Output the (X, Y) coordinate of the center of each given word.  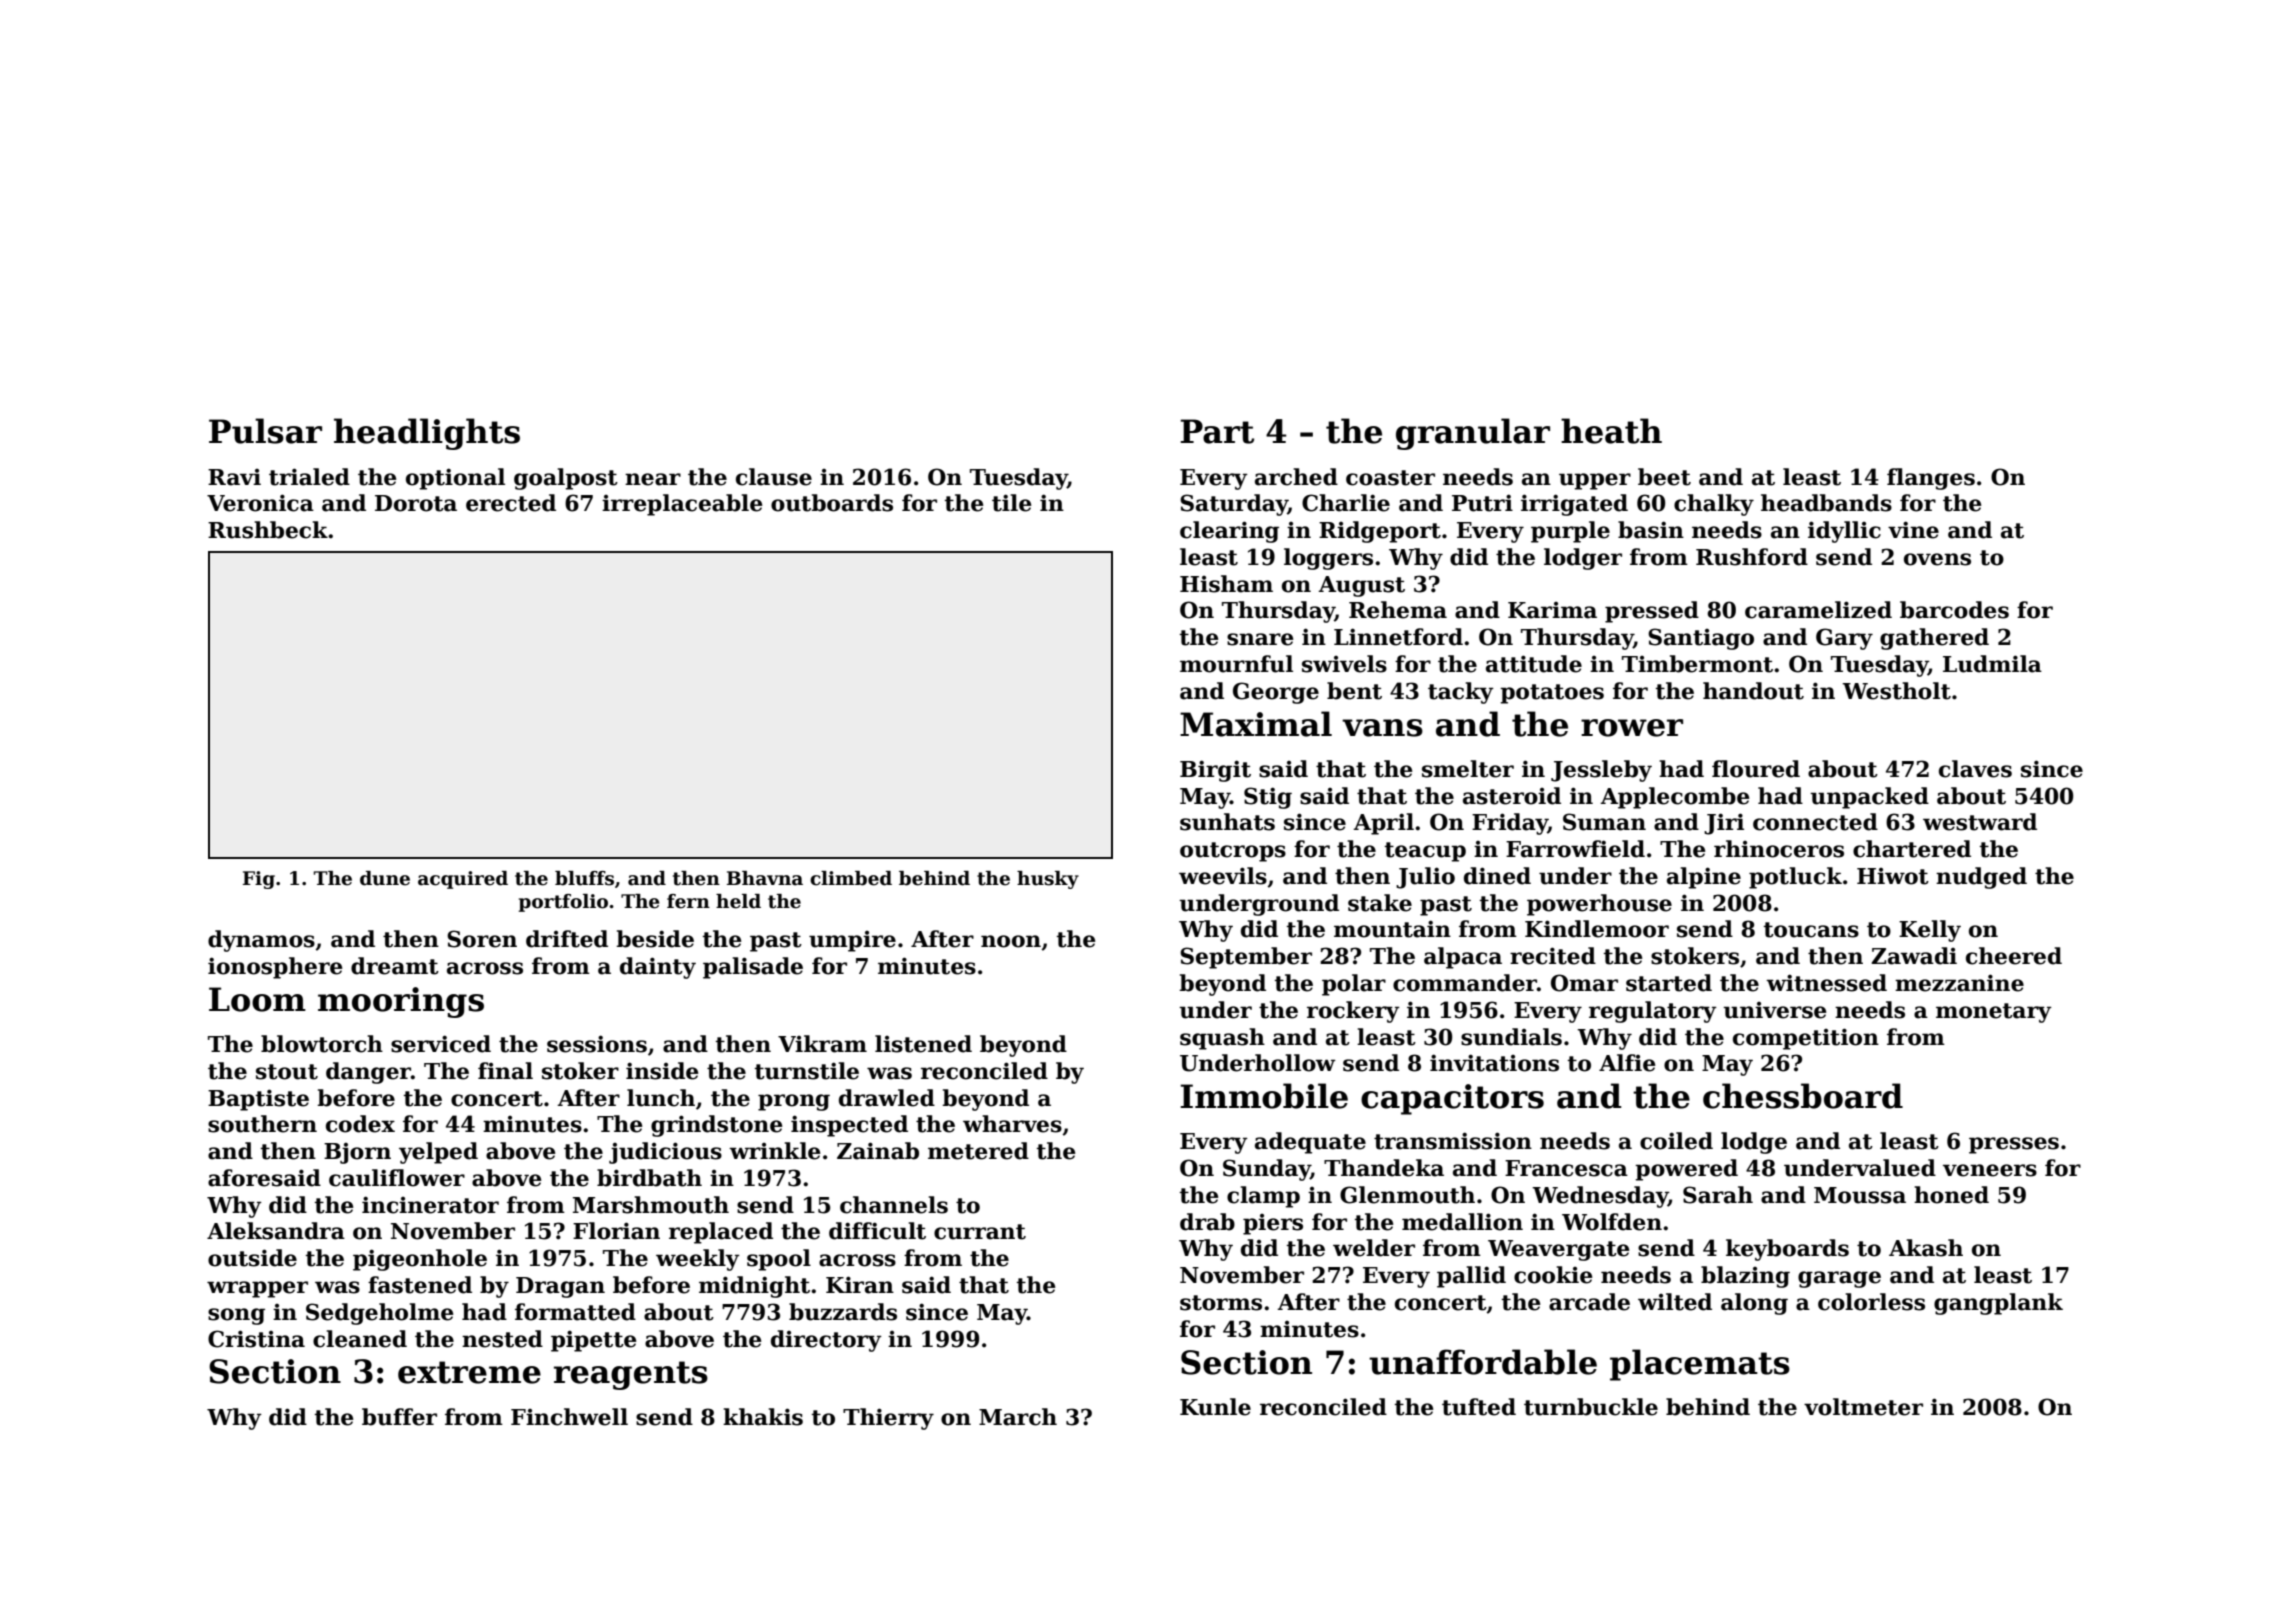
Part (1217, 431)
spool (779, 1260)
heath (1611, 431)
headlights (427, 434)
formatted (575, 1312)
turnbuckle (1591, 1407)
